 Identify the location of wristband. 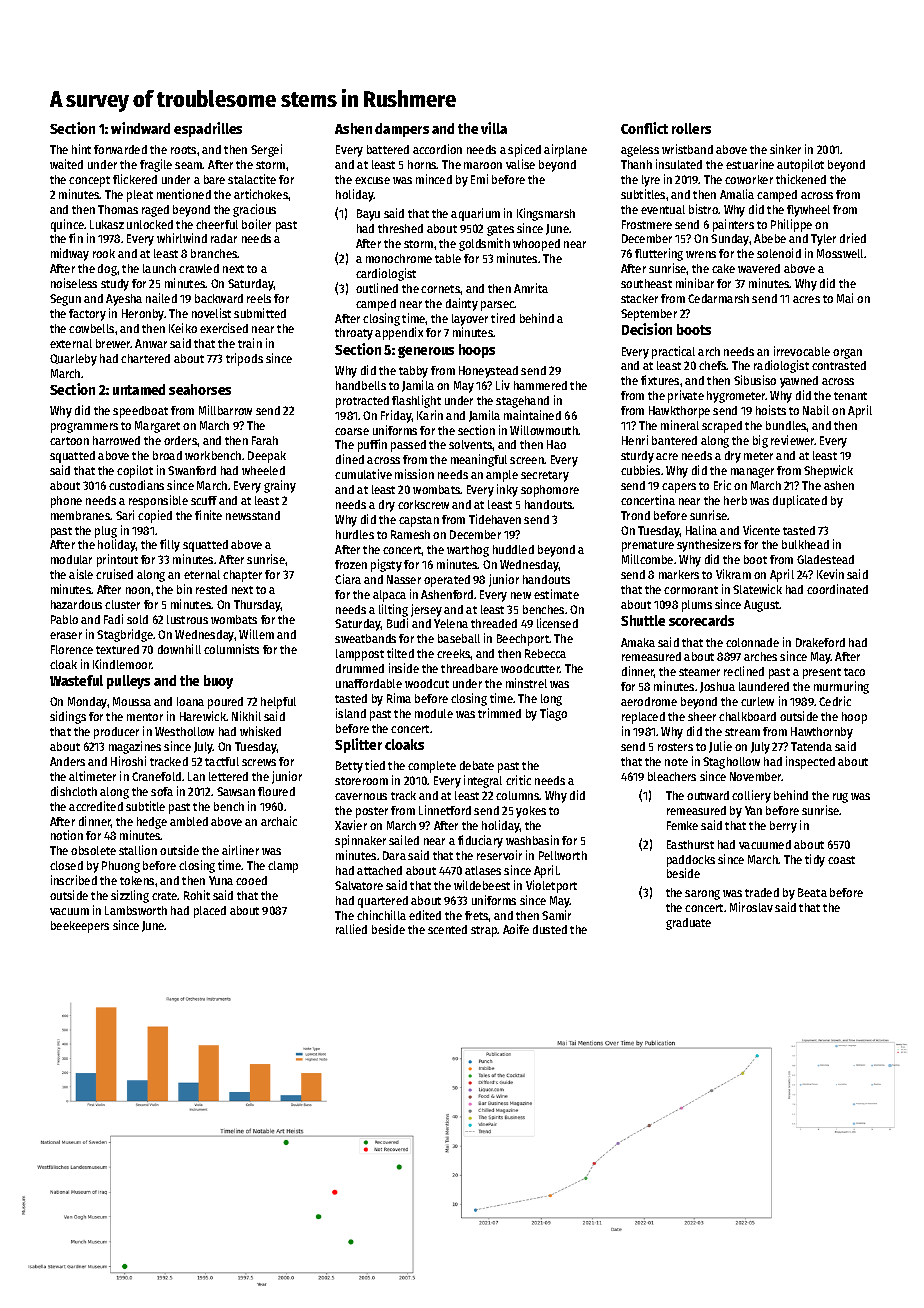
(687, 149).
